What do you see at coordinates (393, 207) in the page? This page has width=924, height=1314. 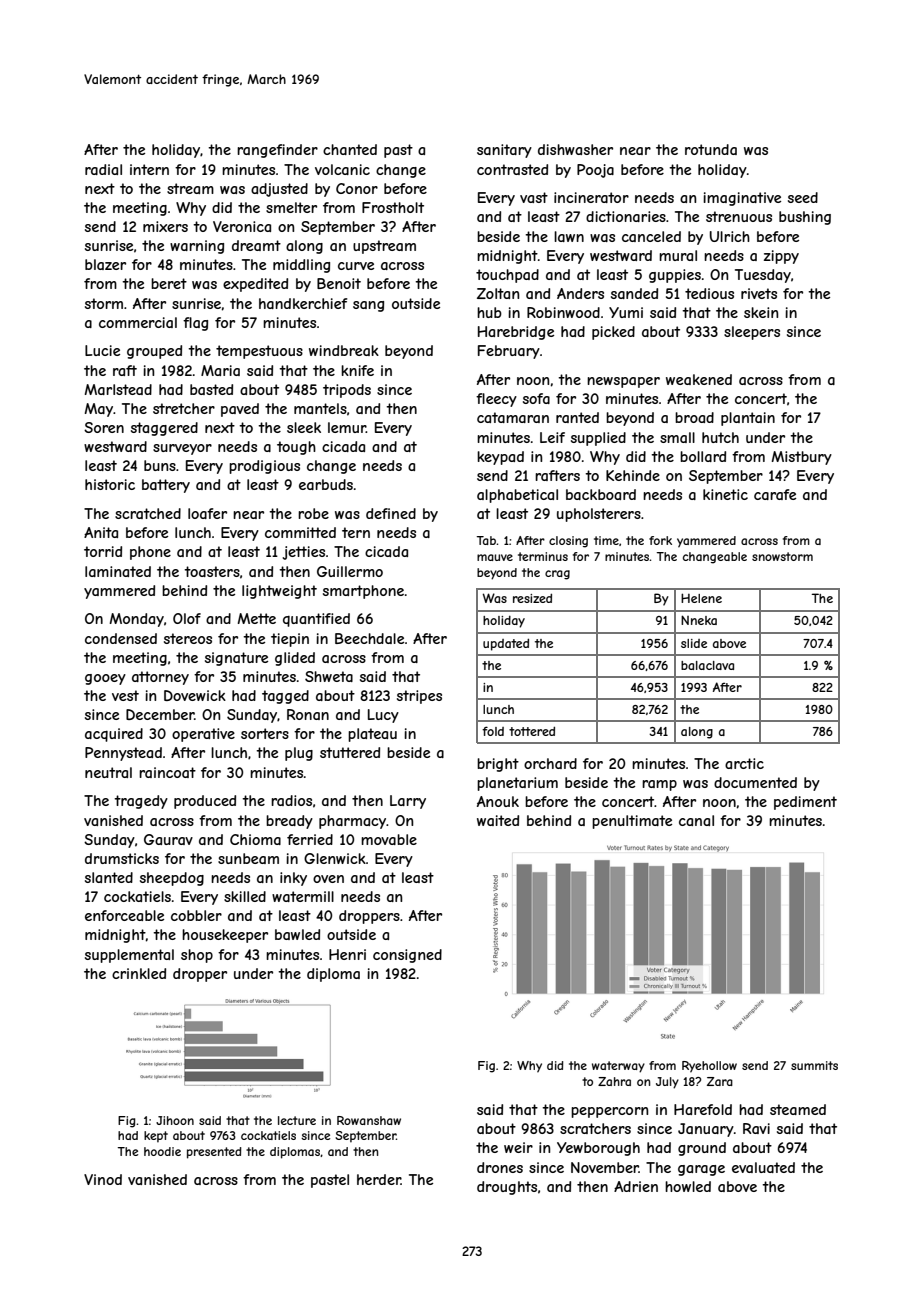 I see `Frostholt` at bounding box center [393, 207].
